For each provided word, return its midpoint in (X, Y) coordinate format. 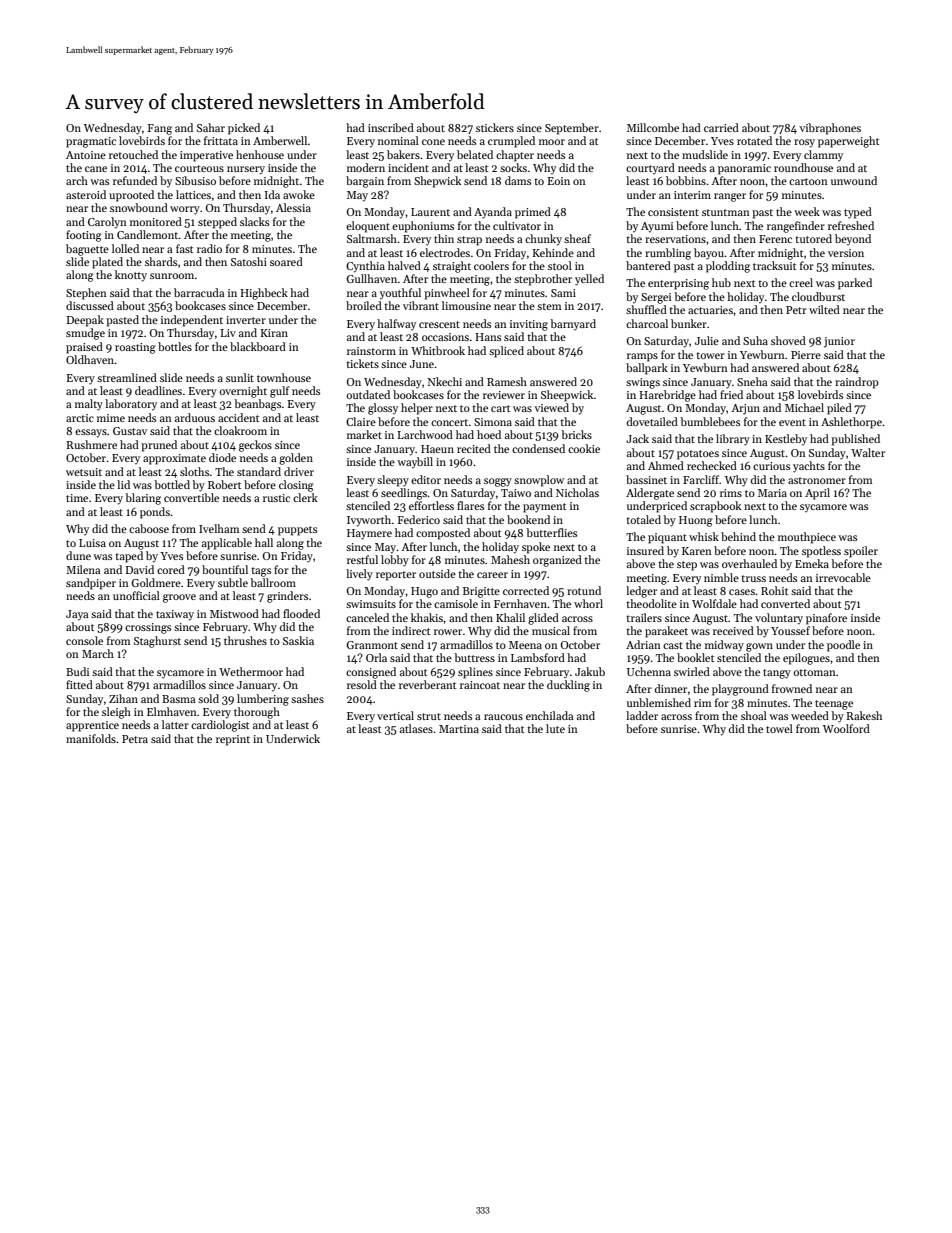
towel (779, 728)
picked (244, 129)
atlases (416, 728)
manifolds (91, 738)
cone (433, 142)
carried (721, 127)
